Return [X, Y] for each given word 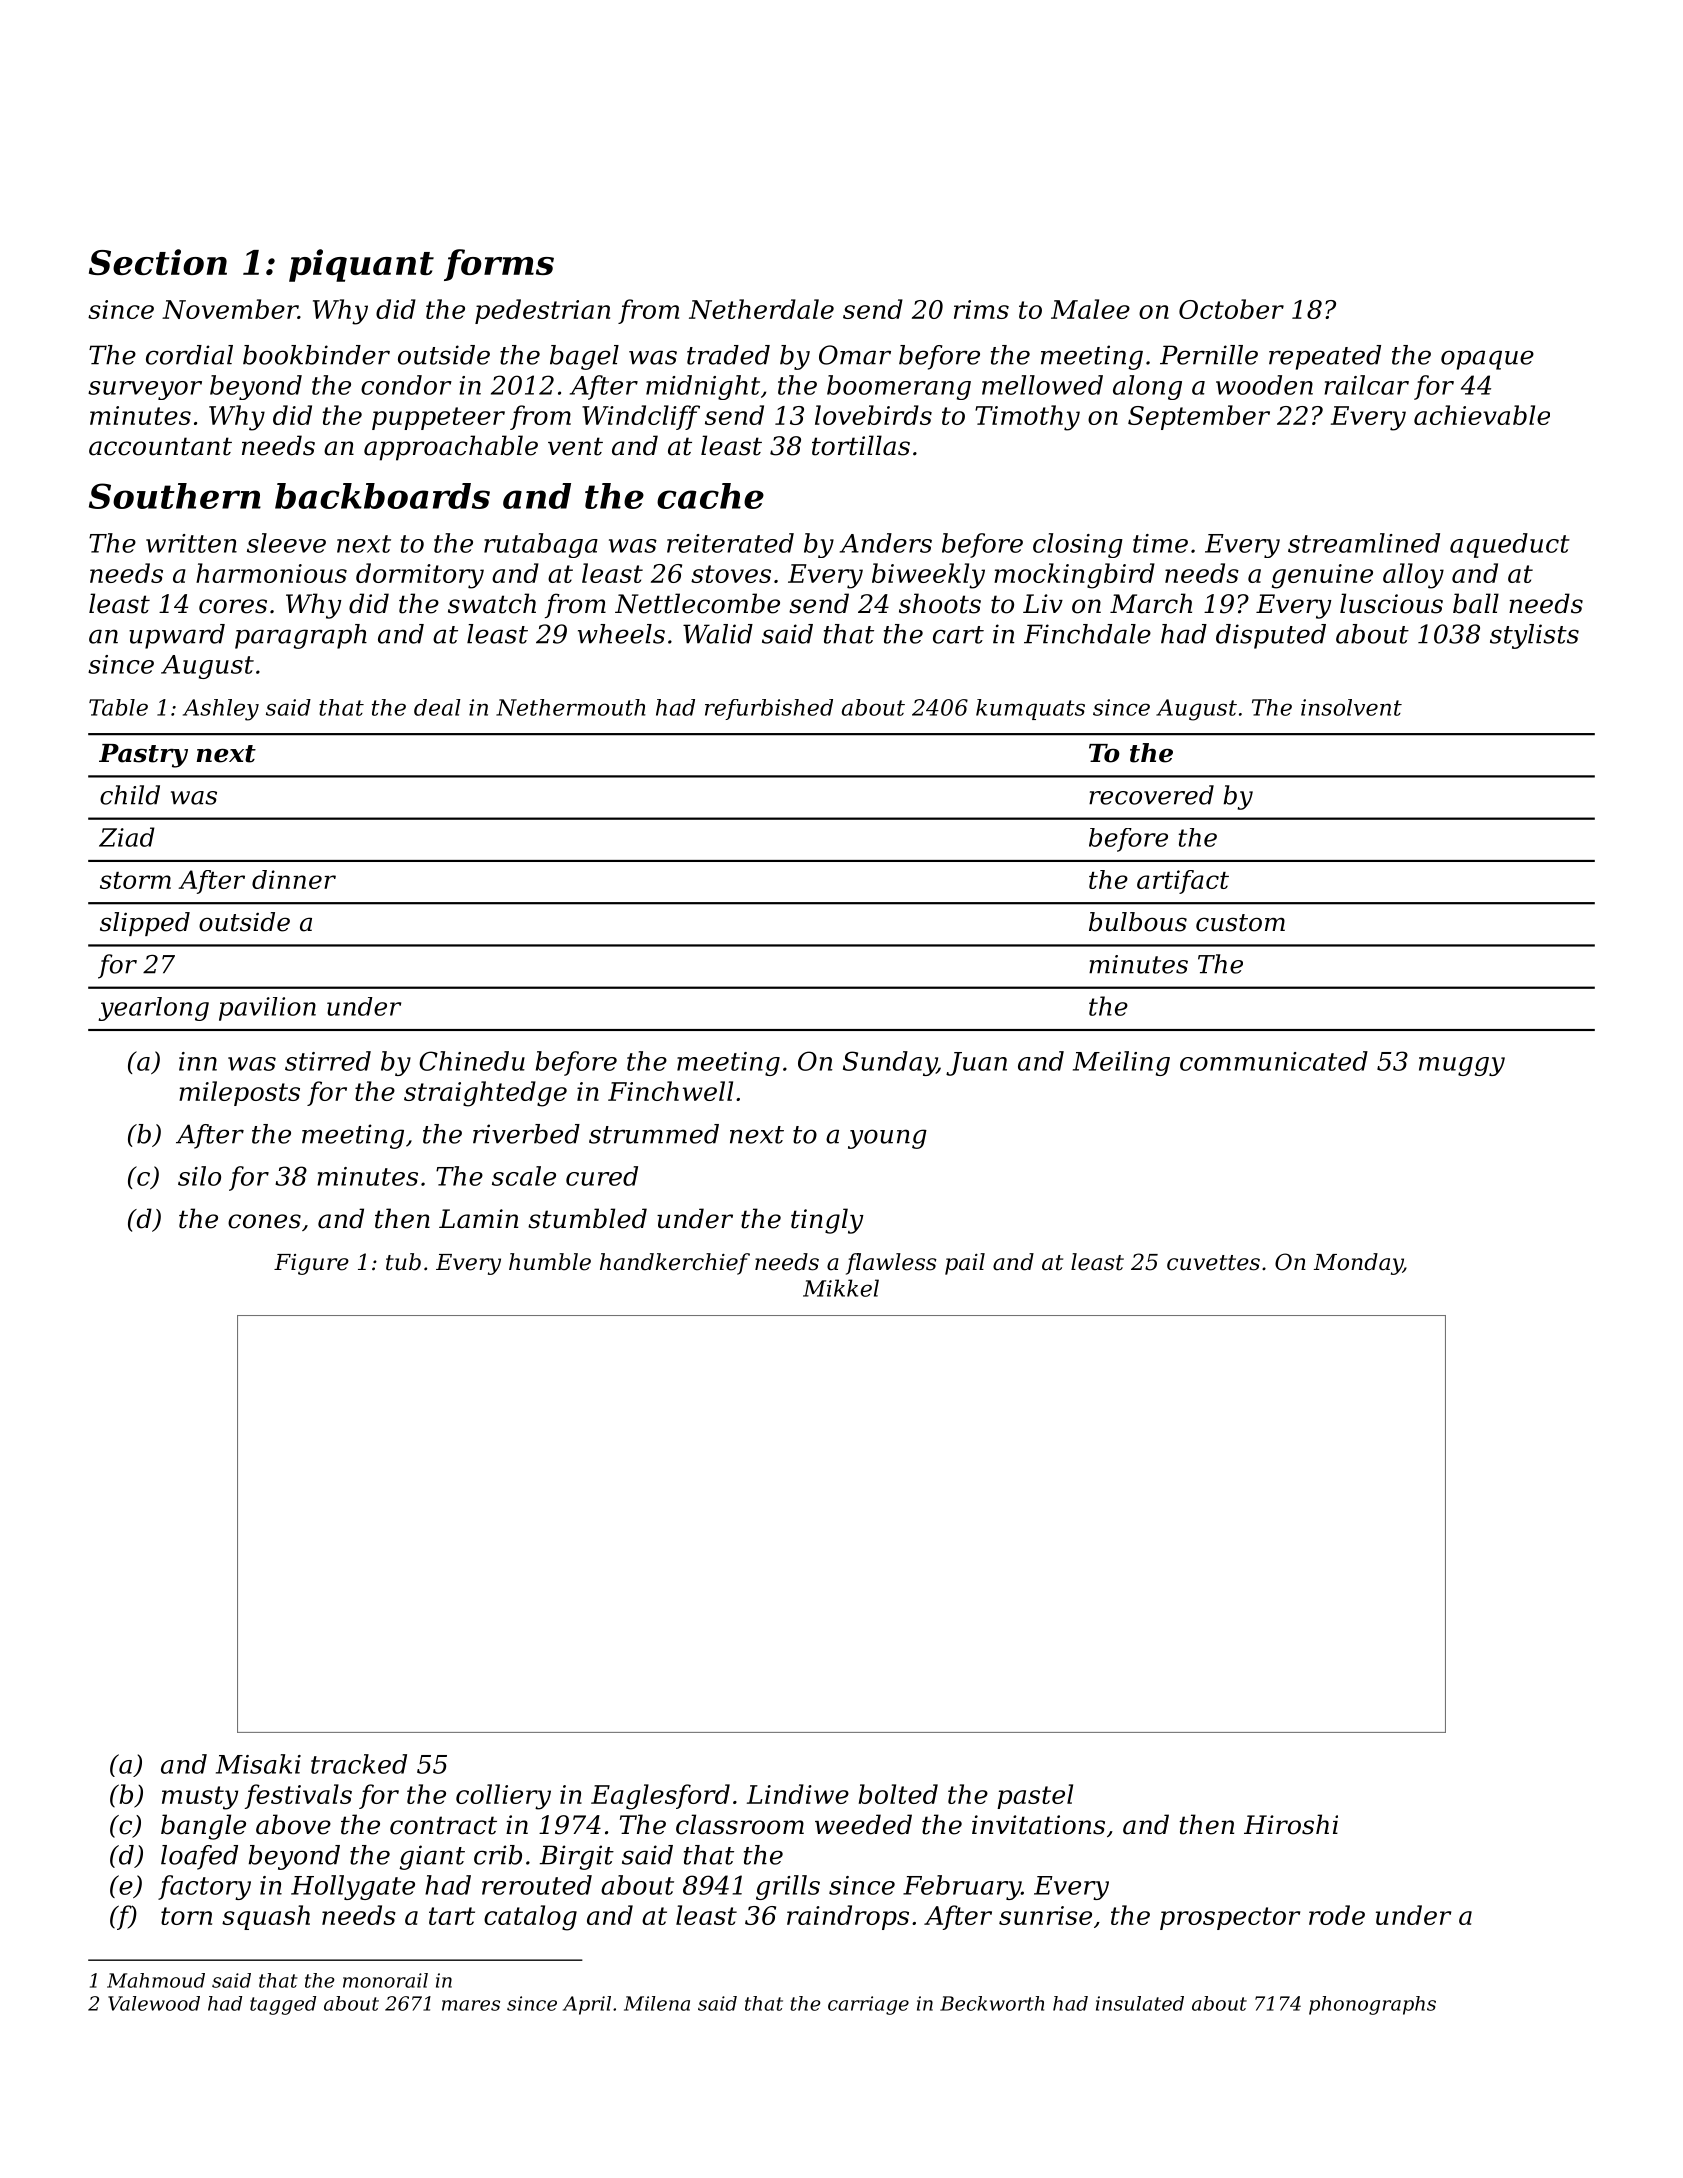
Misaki [258, 1764]
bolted [898, 1794]
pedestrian [542, 311]
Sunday [890, 1063]
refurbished [769, 709]
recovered [1151, 795]
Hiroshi [1291, 1824]
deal [437, 707]
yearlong [153, 1009]
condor [406, 385]
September [1199, 417]
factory [204, 1887]
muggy [1462, 1066]
